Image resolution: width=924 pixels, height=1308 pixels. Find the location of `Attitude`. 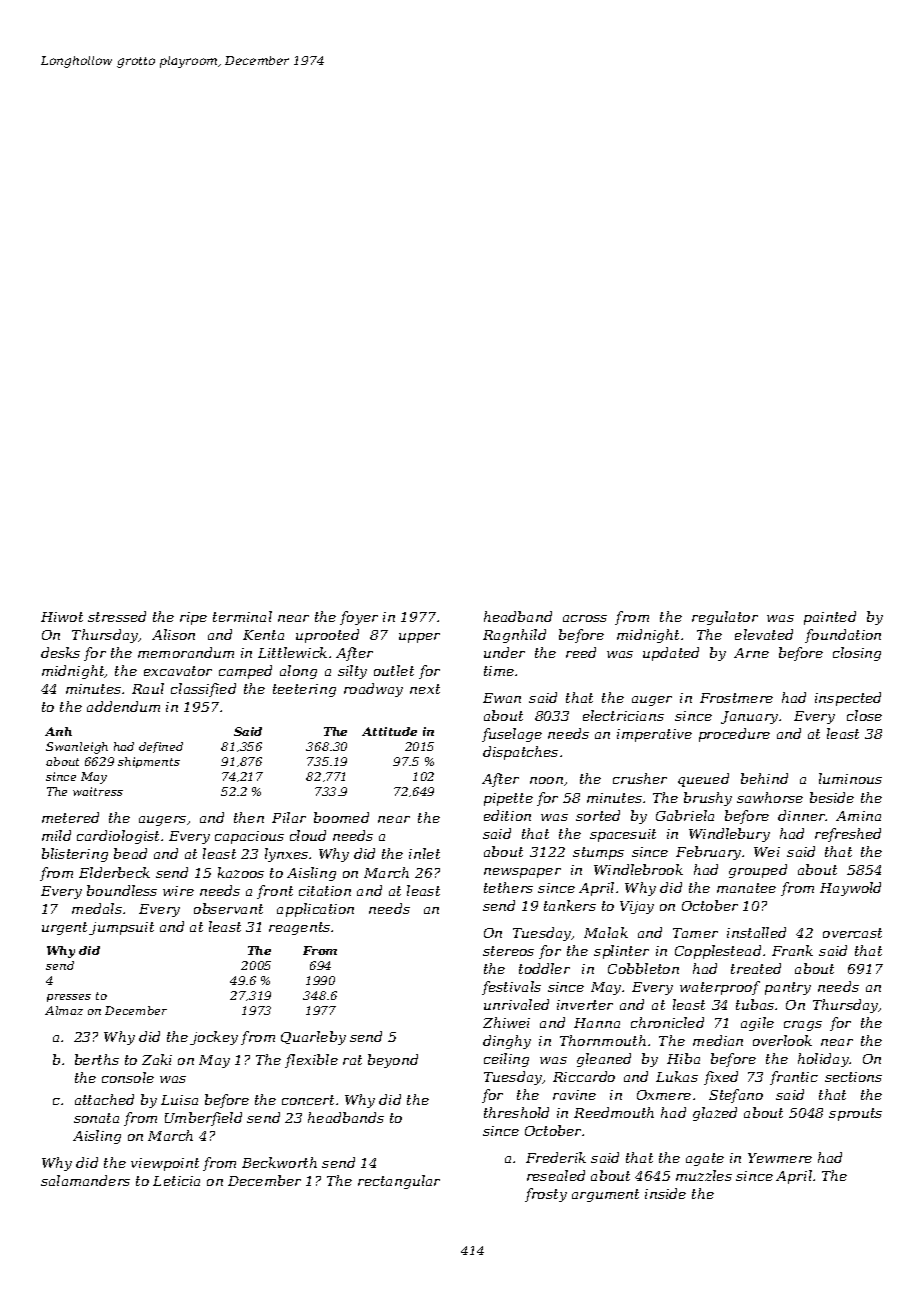

Attitude is located at coordinates (389, 731).
